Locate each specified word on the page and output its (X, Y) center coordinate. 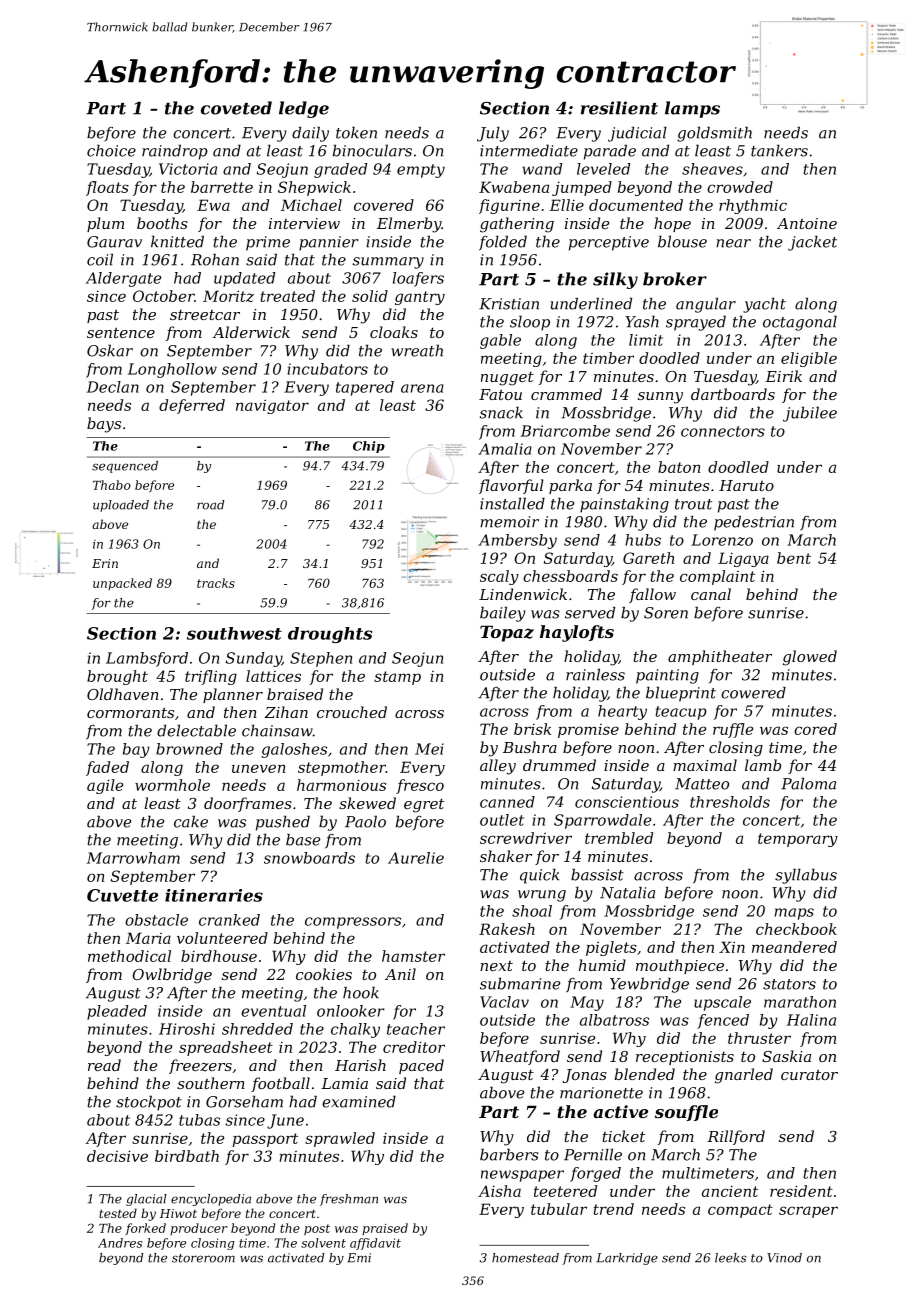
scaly (499, 577)
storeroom (203, 1258)
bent (794, 558)
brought (117, 677)
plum (105, 224)
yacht (764, 305)
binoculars (372, 150)
